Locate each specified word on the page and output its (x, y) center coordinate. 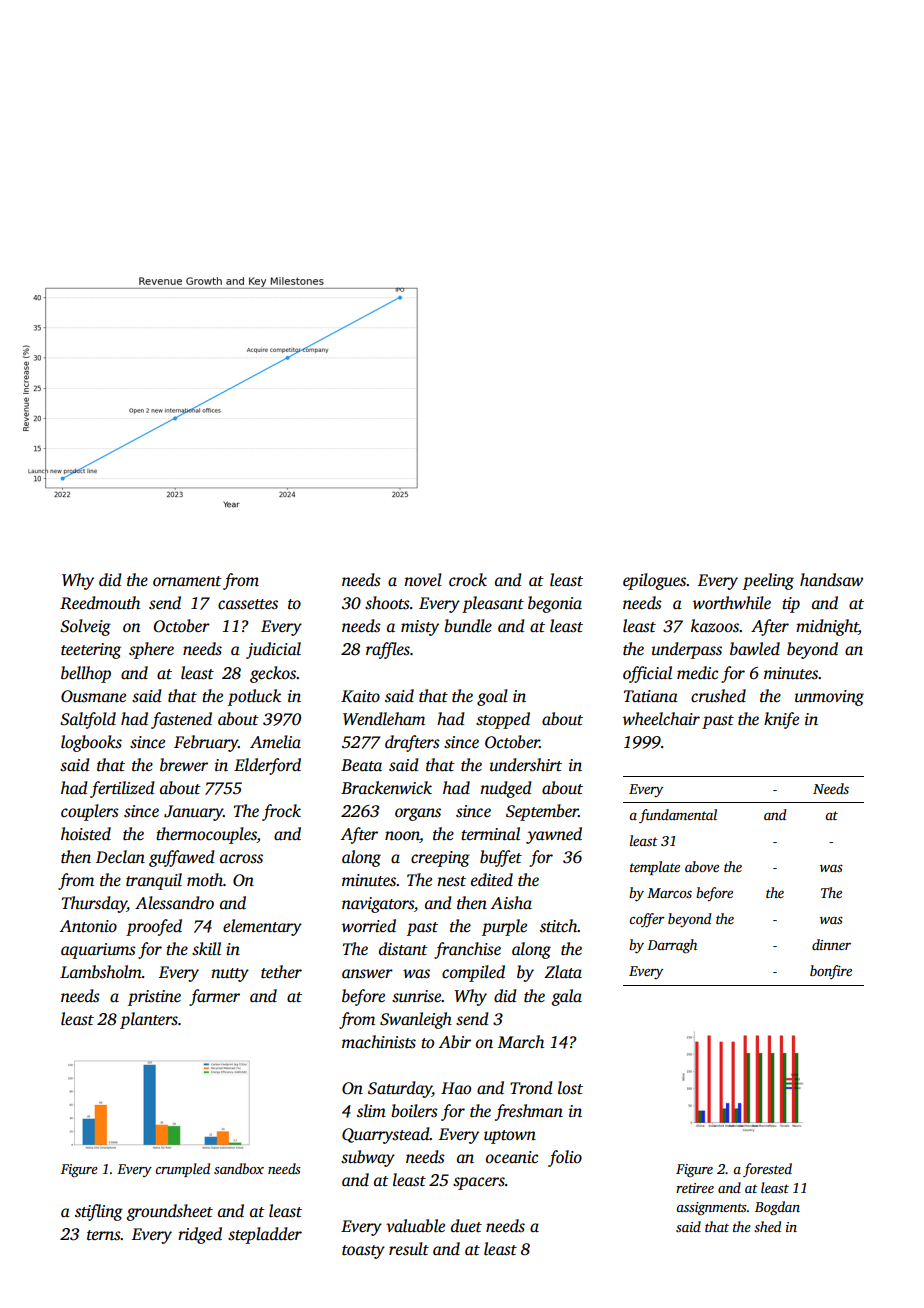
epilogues (655, 581)
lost (570, 1088)
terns (104, 1235)
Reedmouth (100, 603)
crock (468, 579)
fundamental (678, 816)
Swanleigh (416, 1020)
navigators (378, 905)
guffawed (181, 858)
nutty (230, 975)
